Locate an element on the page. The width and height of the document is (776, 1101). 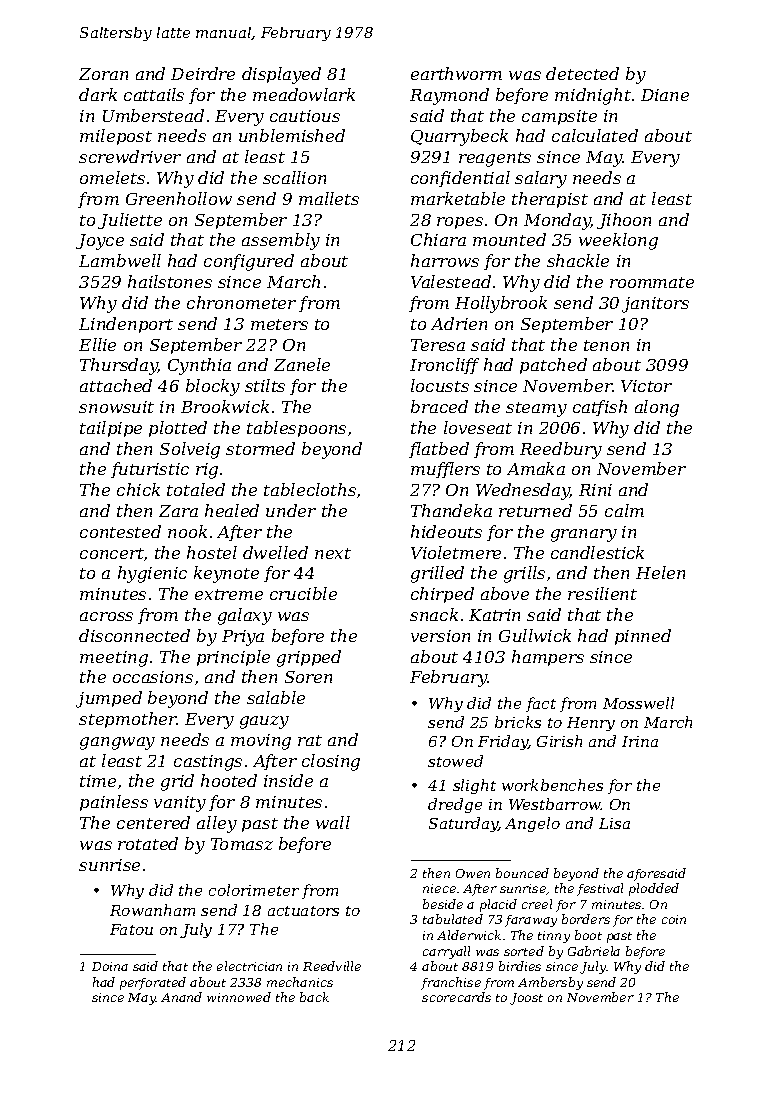
Rowanham is located at coordinates (152, 910).
